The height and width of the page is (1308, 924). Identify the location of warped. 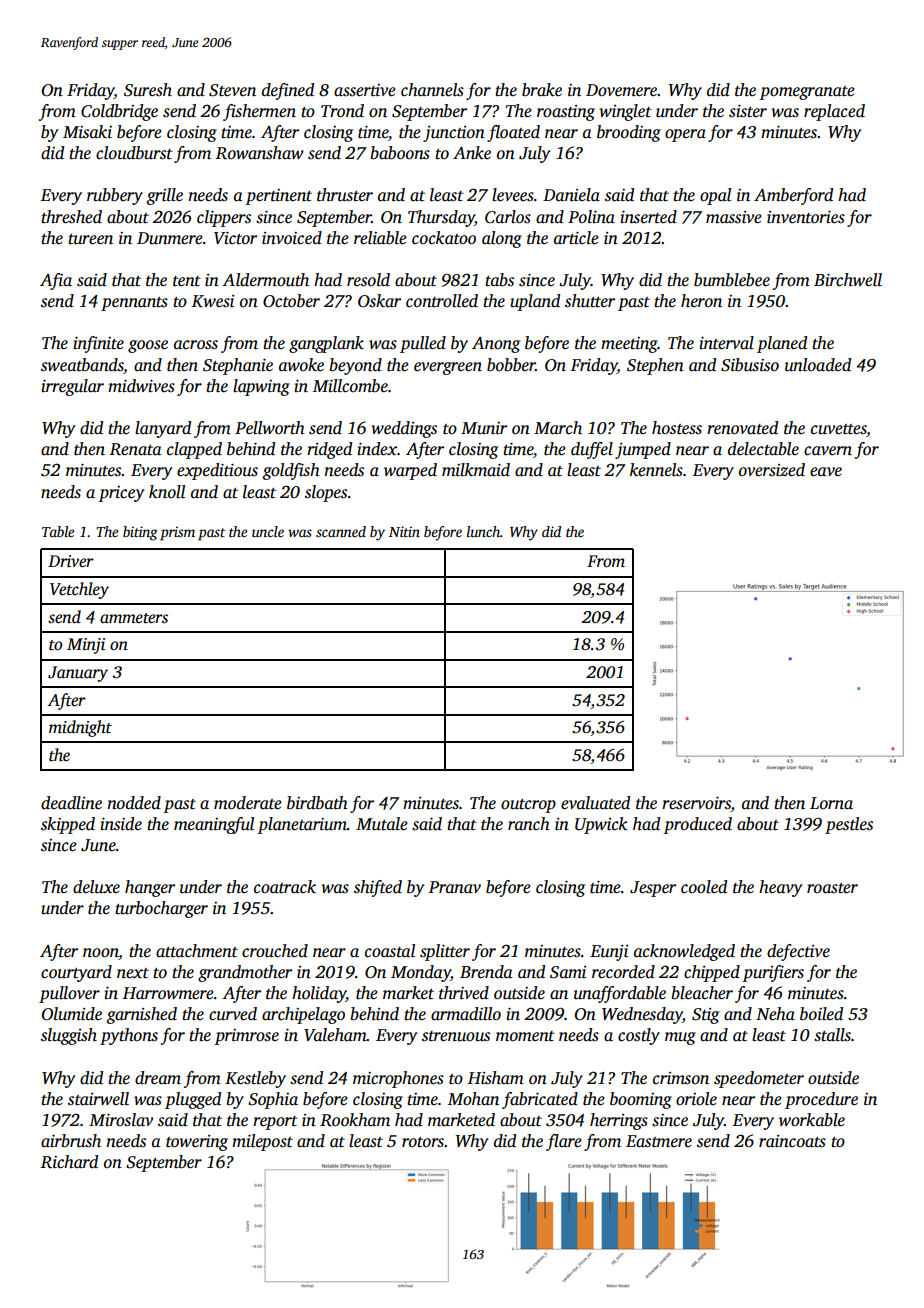
(410, 471).
